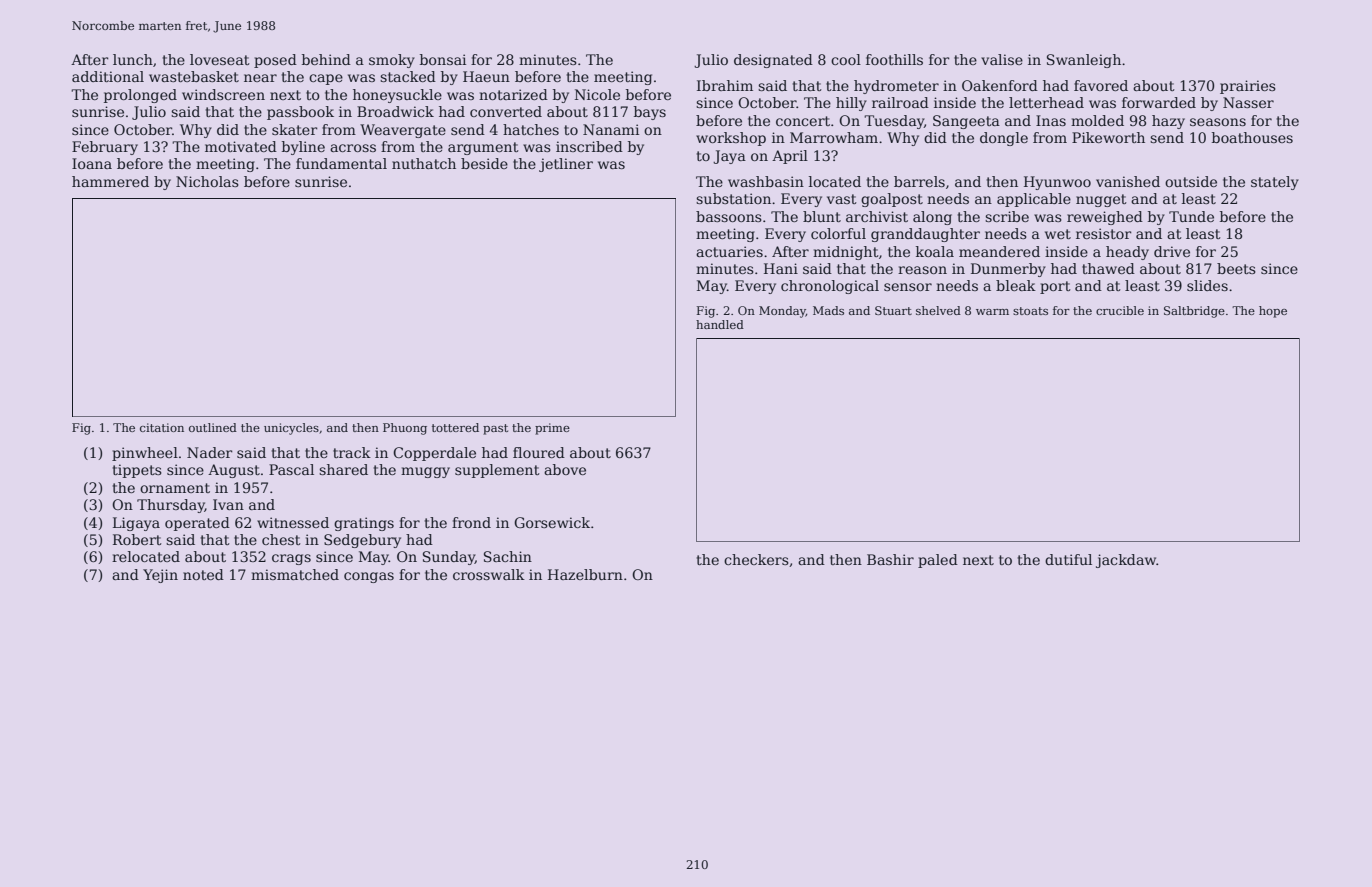  I want to click on hope, so click(1273, 312).
